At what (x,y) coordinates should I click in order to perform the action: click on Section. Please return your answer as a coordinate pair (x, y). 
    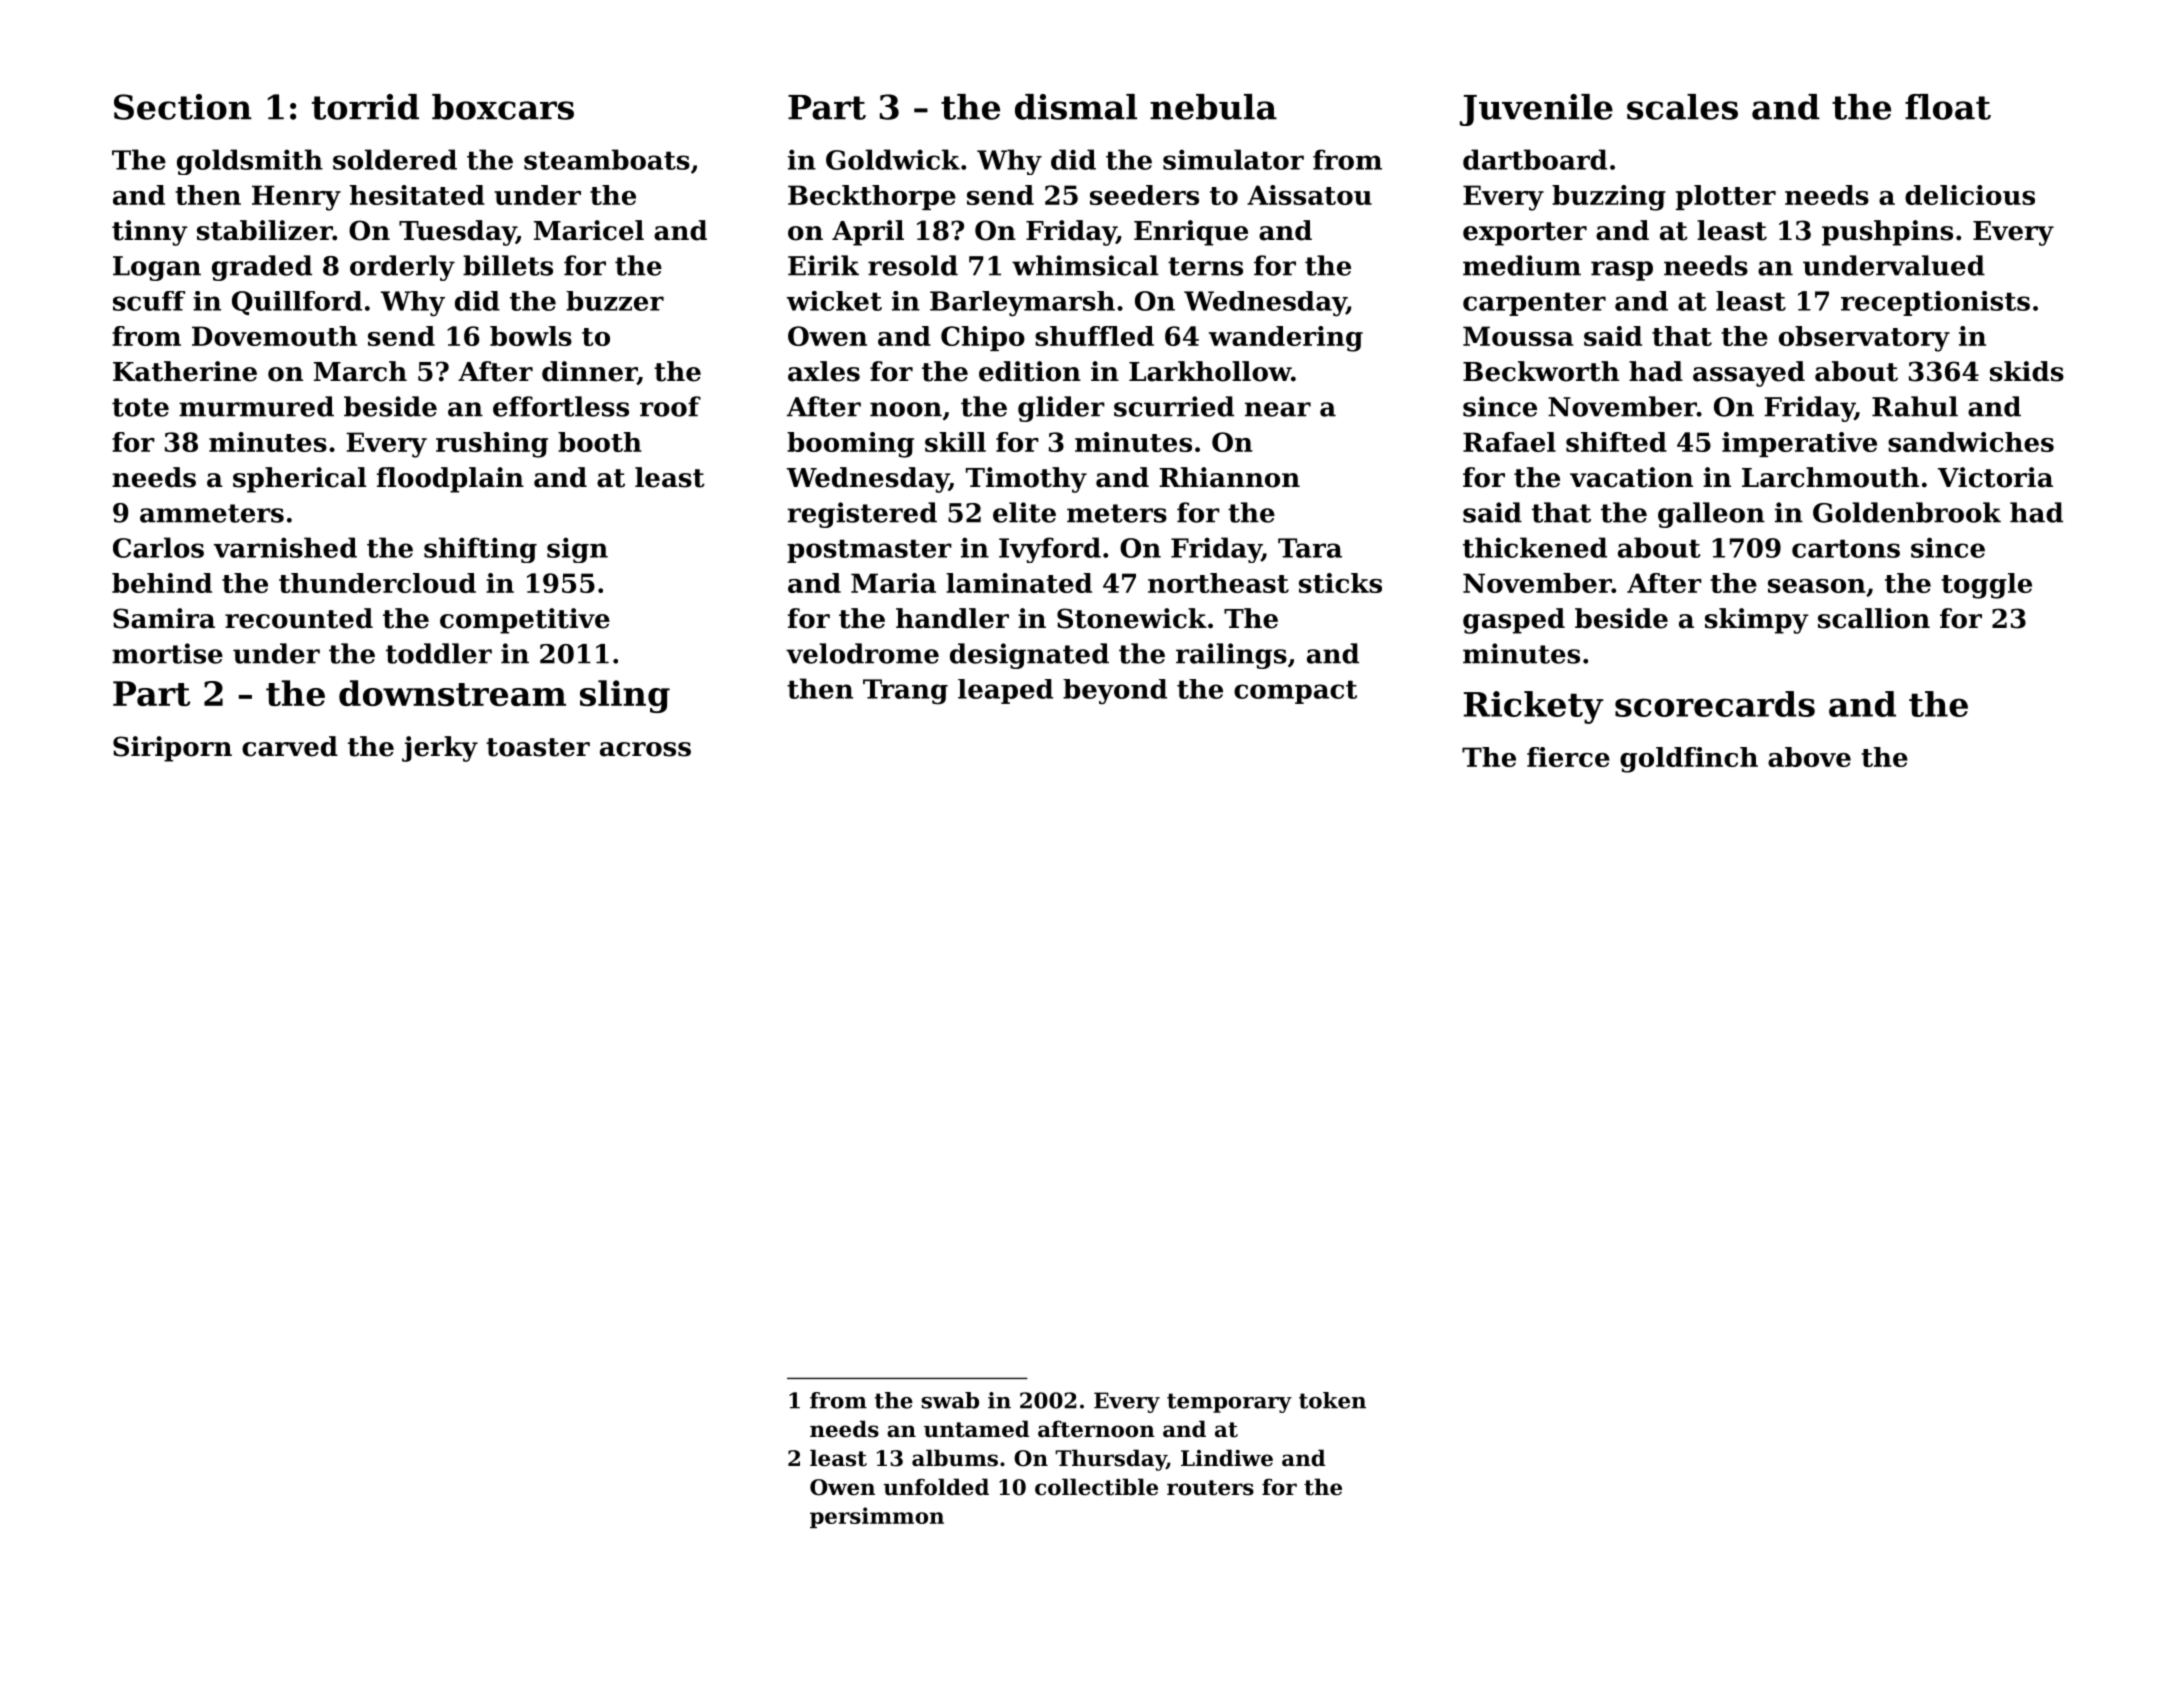
    Looking at the image, I should click on (183, 107).
